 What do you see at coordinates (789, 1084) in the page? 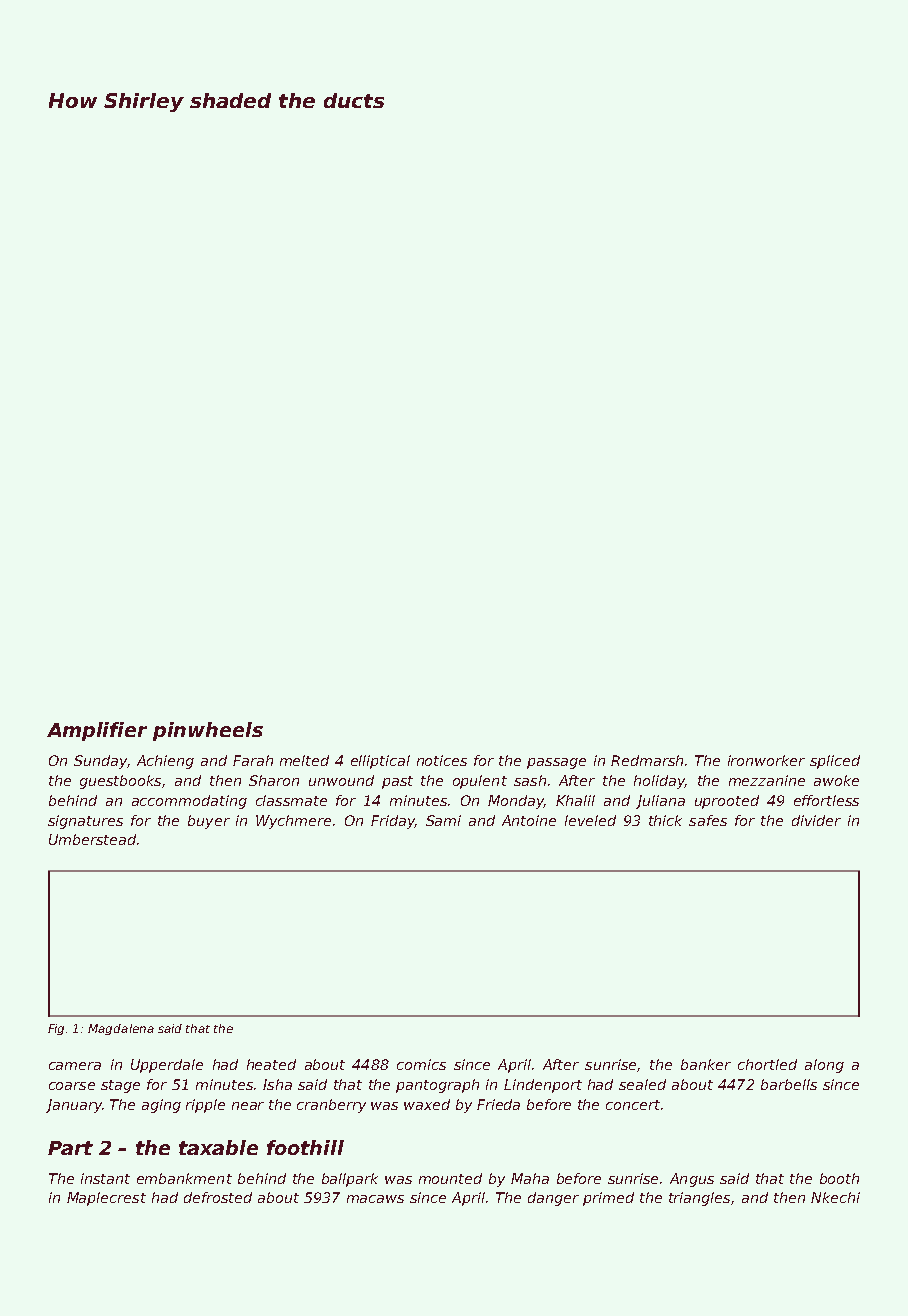
I see `barbells` at bounding box center [789, 1084].
